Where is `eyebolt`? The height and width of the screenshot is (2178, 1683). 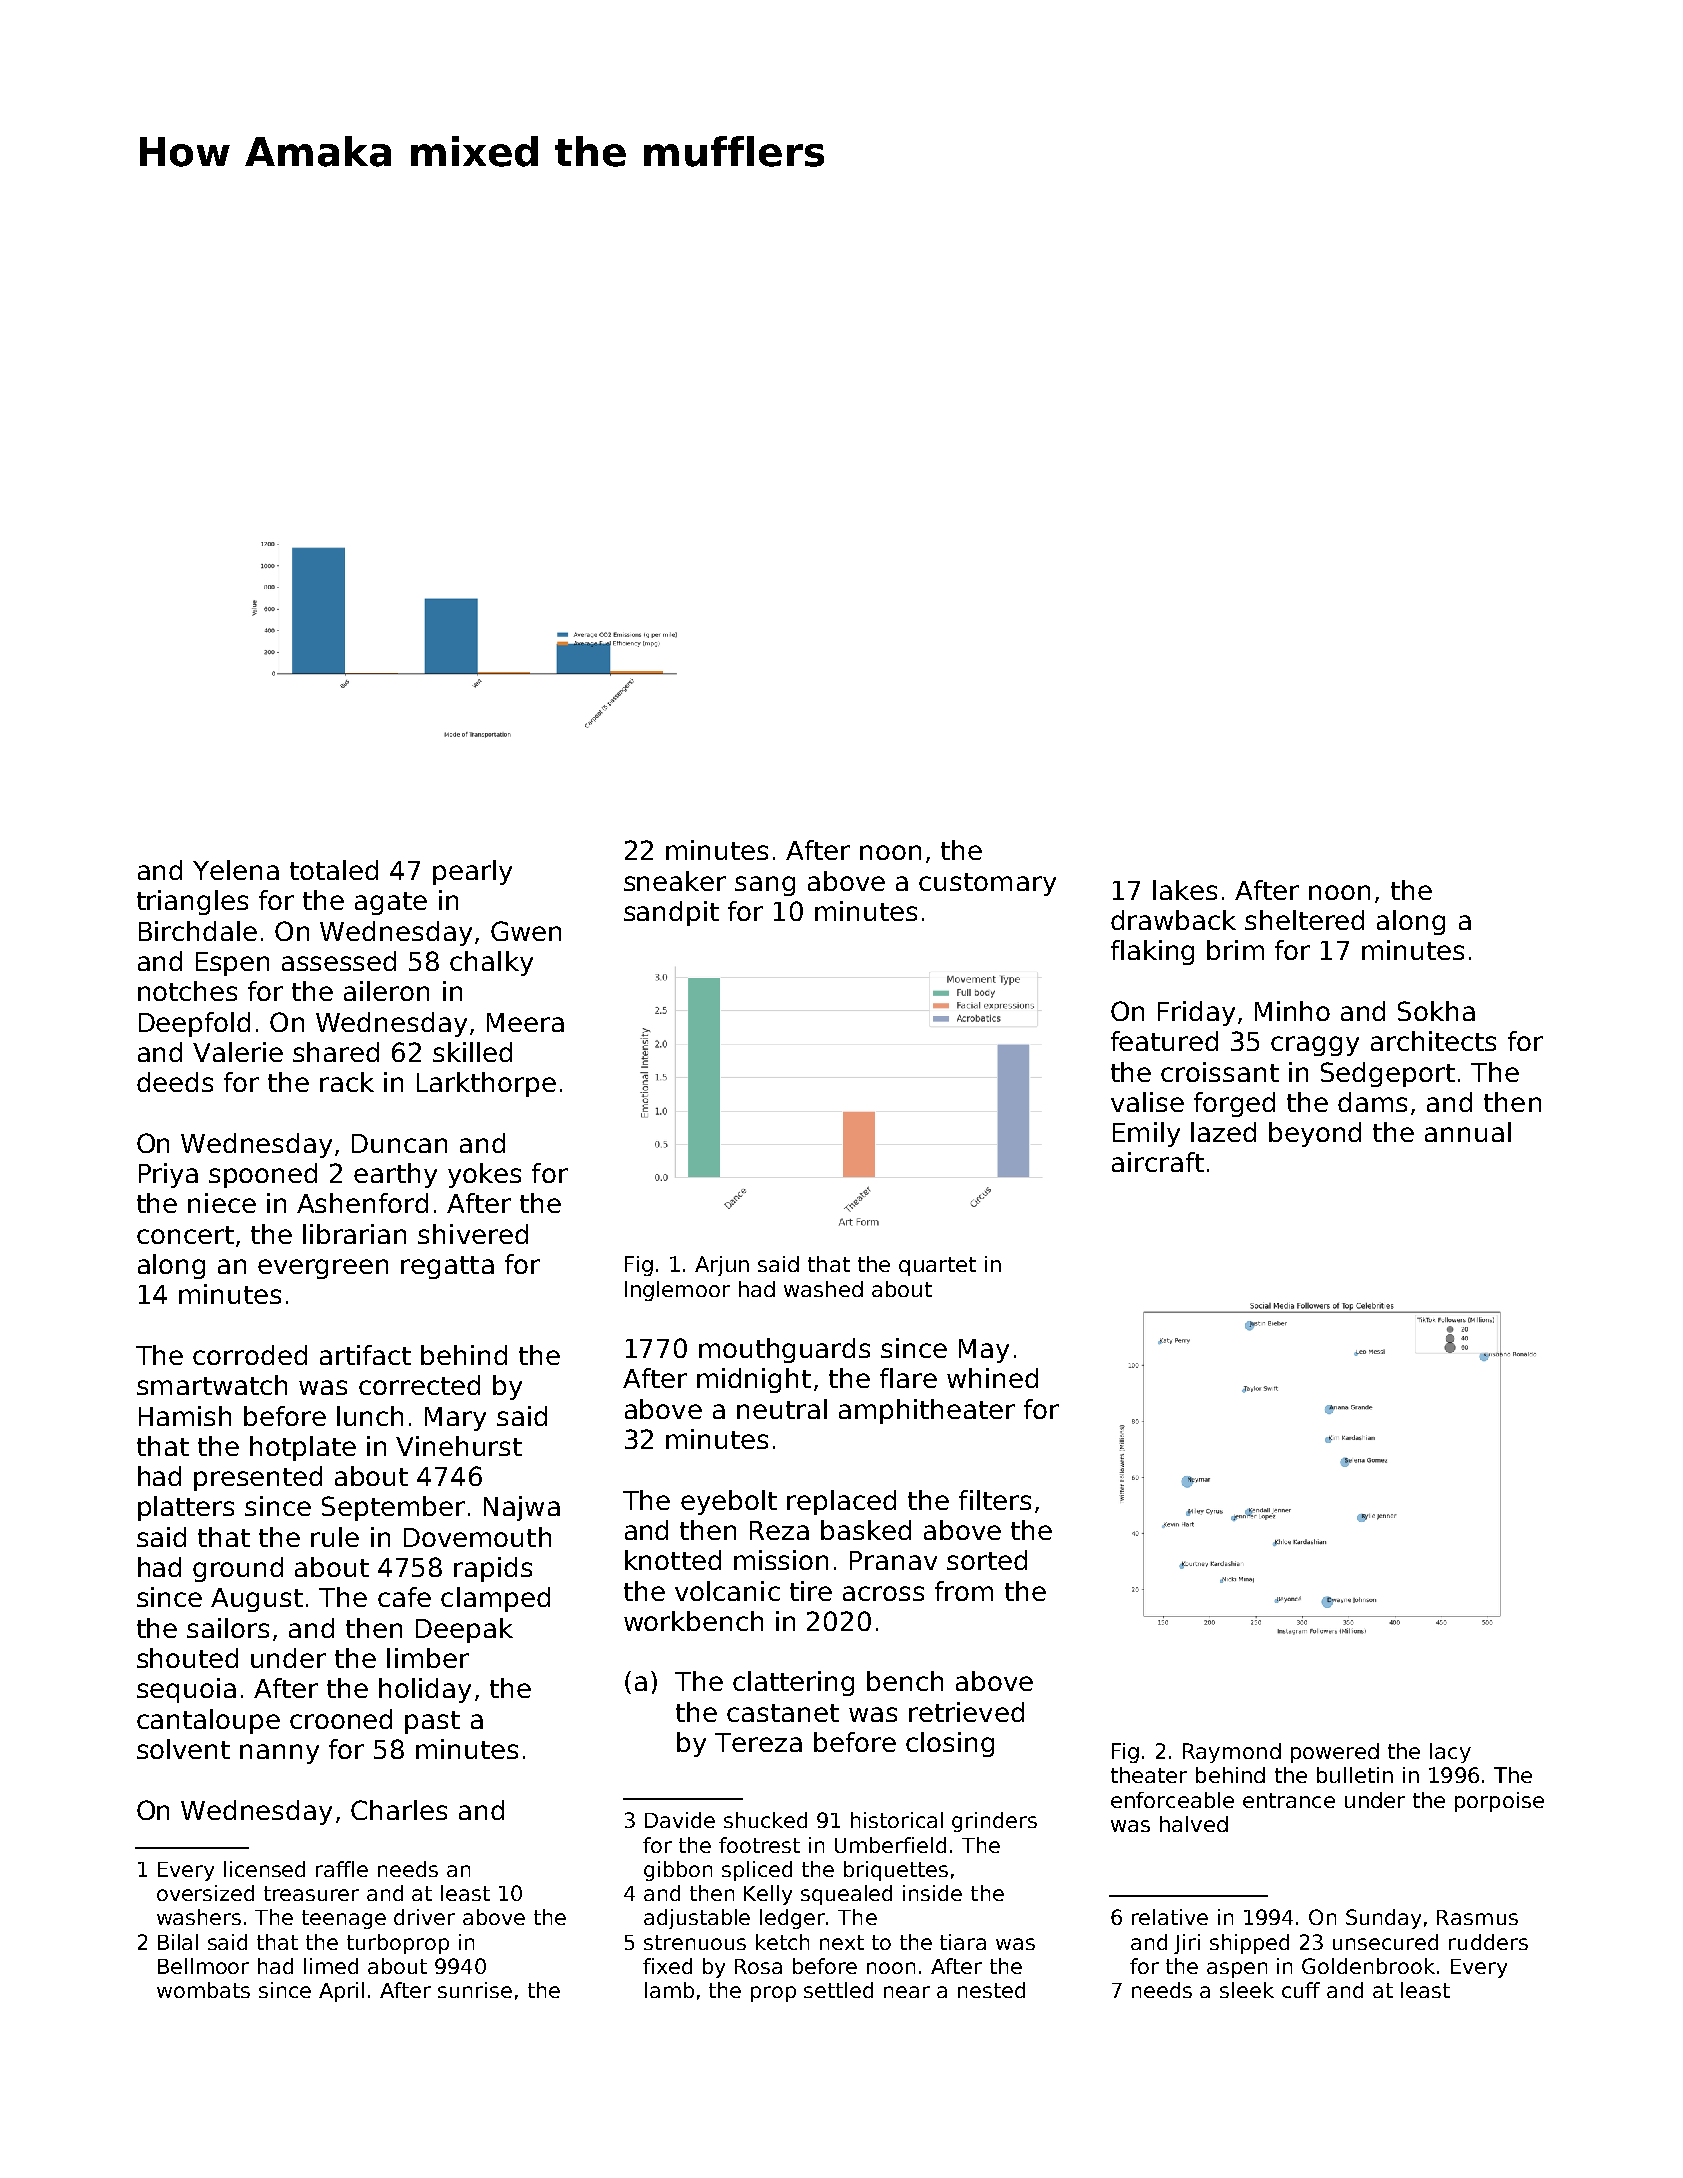
eyebolt is located at coordinates (729, 1502).
